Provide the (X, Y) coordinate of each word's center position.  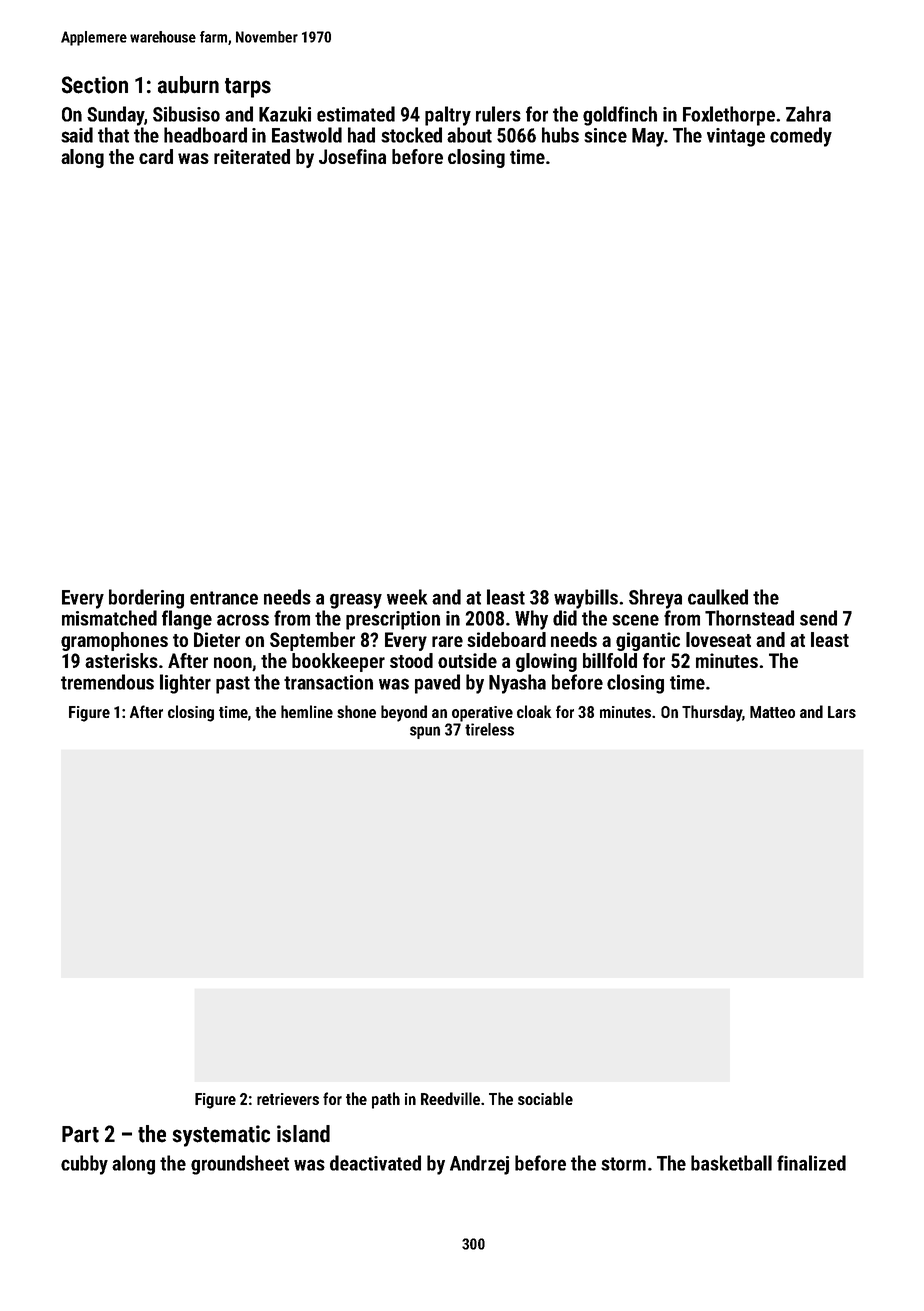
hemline (307, 711)
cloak (534, 711)
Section (95, 85)
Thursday (712, 713)
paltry (448, 116)
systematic (221, 1136)
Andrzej (479, 1165)
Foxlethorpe (729, 116)
